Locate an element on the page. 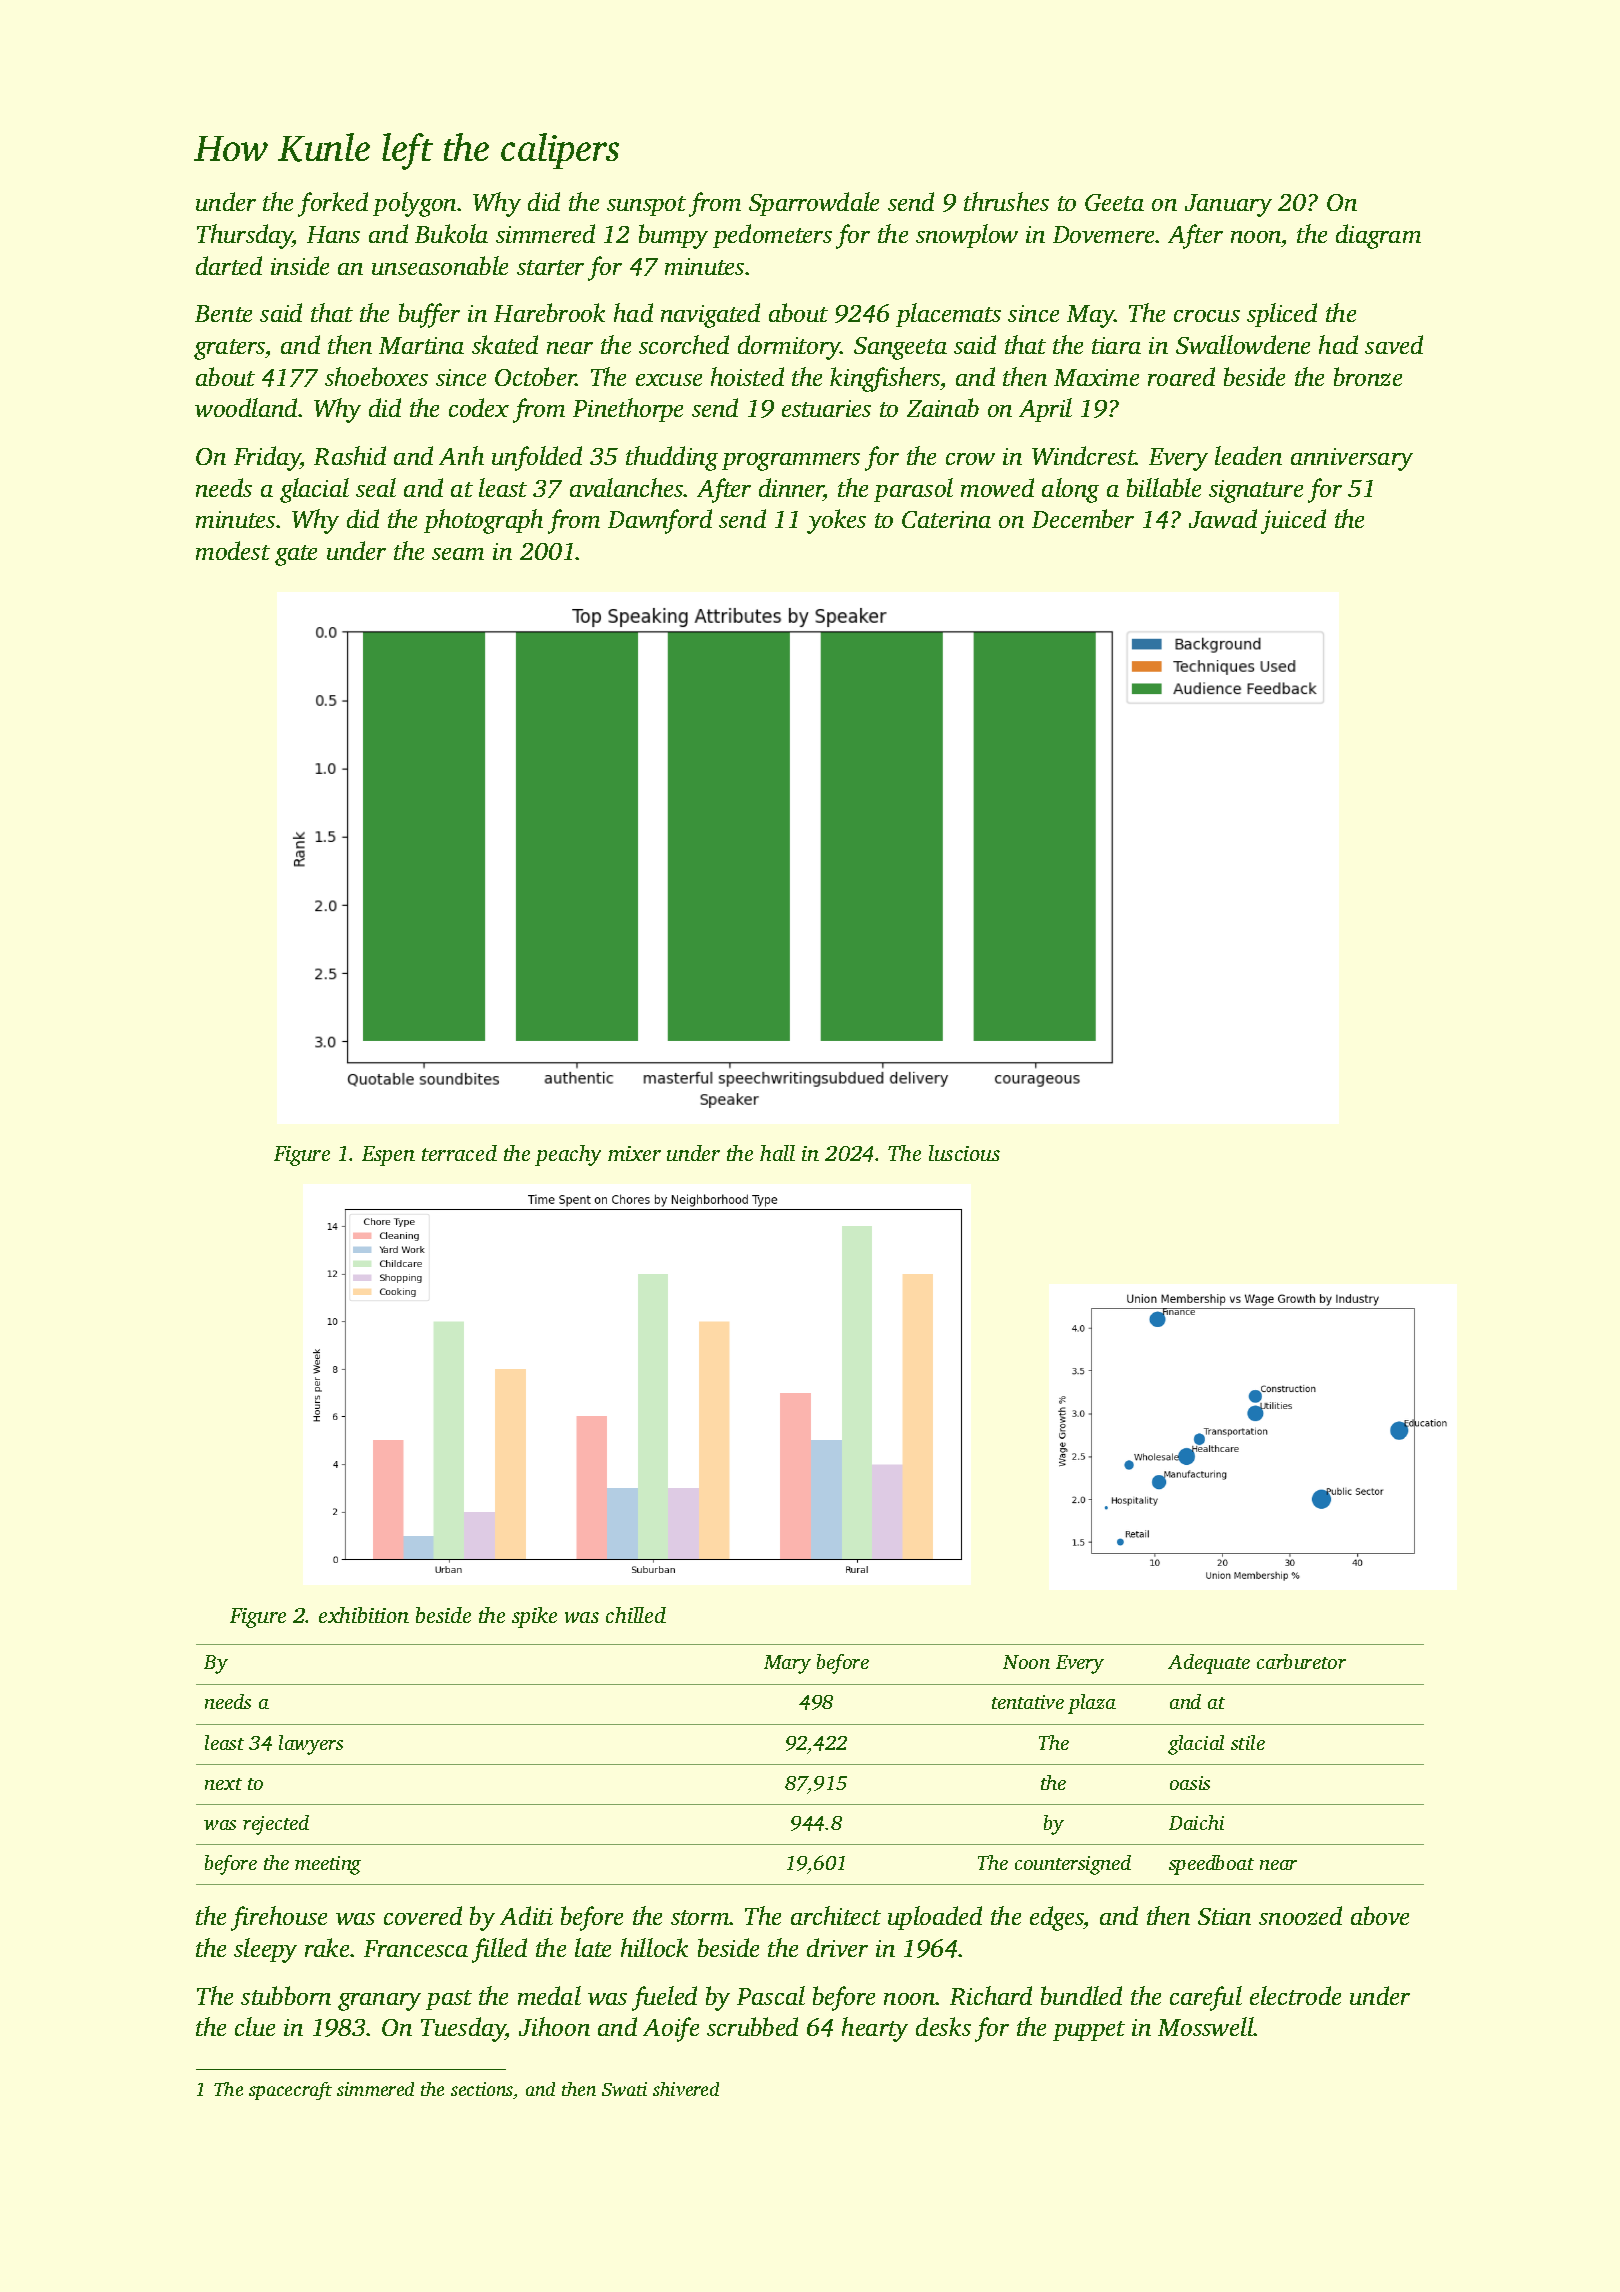  Espen is located at coordinates (388, 1156).
